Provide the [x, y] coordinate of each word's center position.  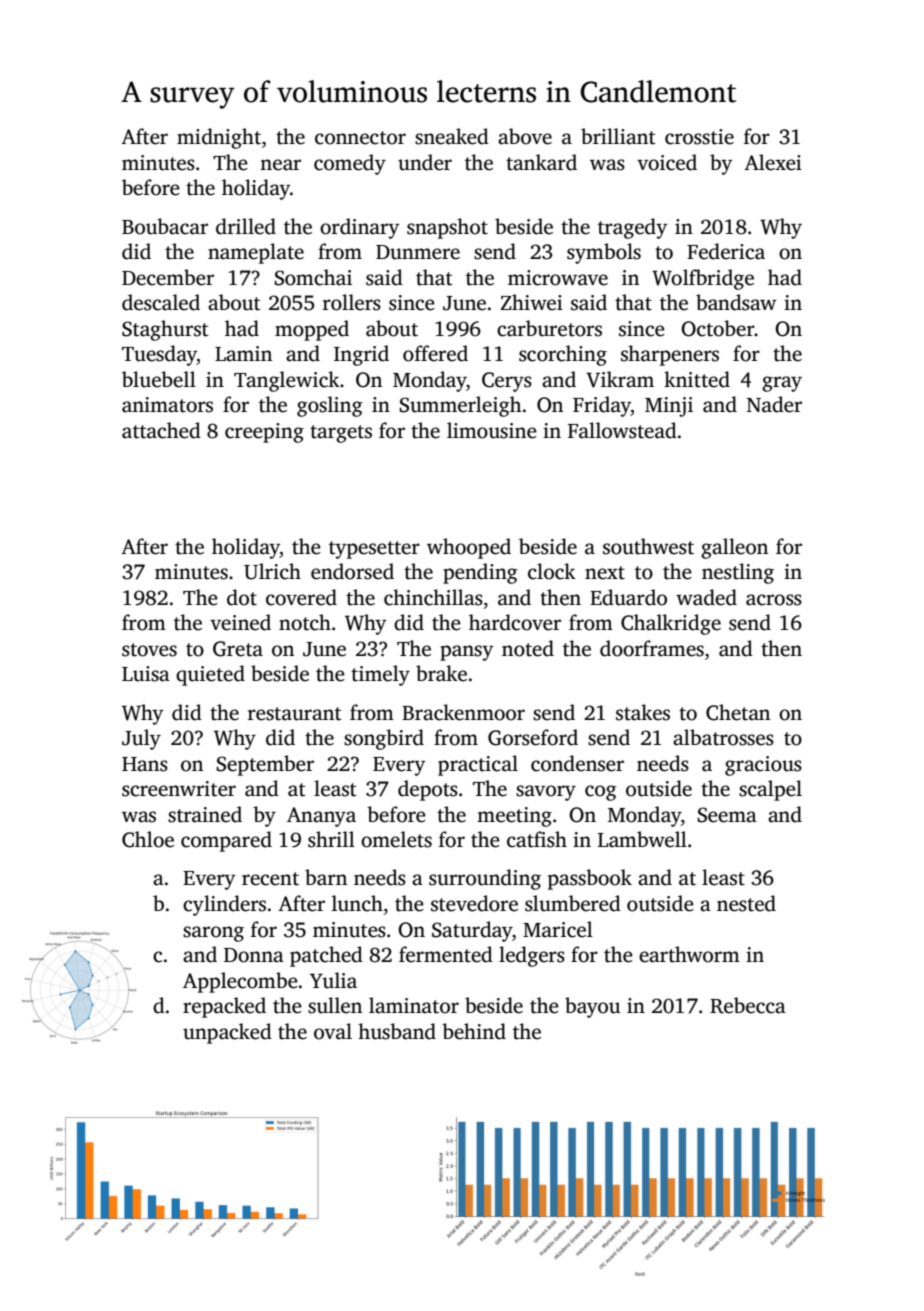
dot [242, 597]
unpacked [227, 1033]
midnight [219, 138]
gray [782, 384]
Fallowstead [622, 430]
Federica [726, 251]
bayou [592, 1007]
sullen [335, 1005]
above [525, 136]
